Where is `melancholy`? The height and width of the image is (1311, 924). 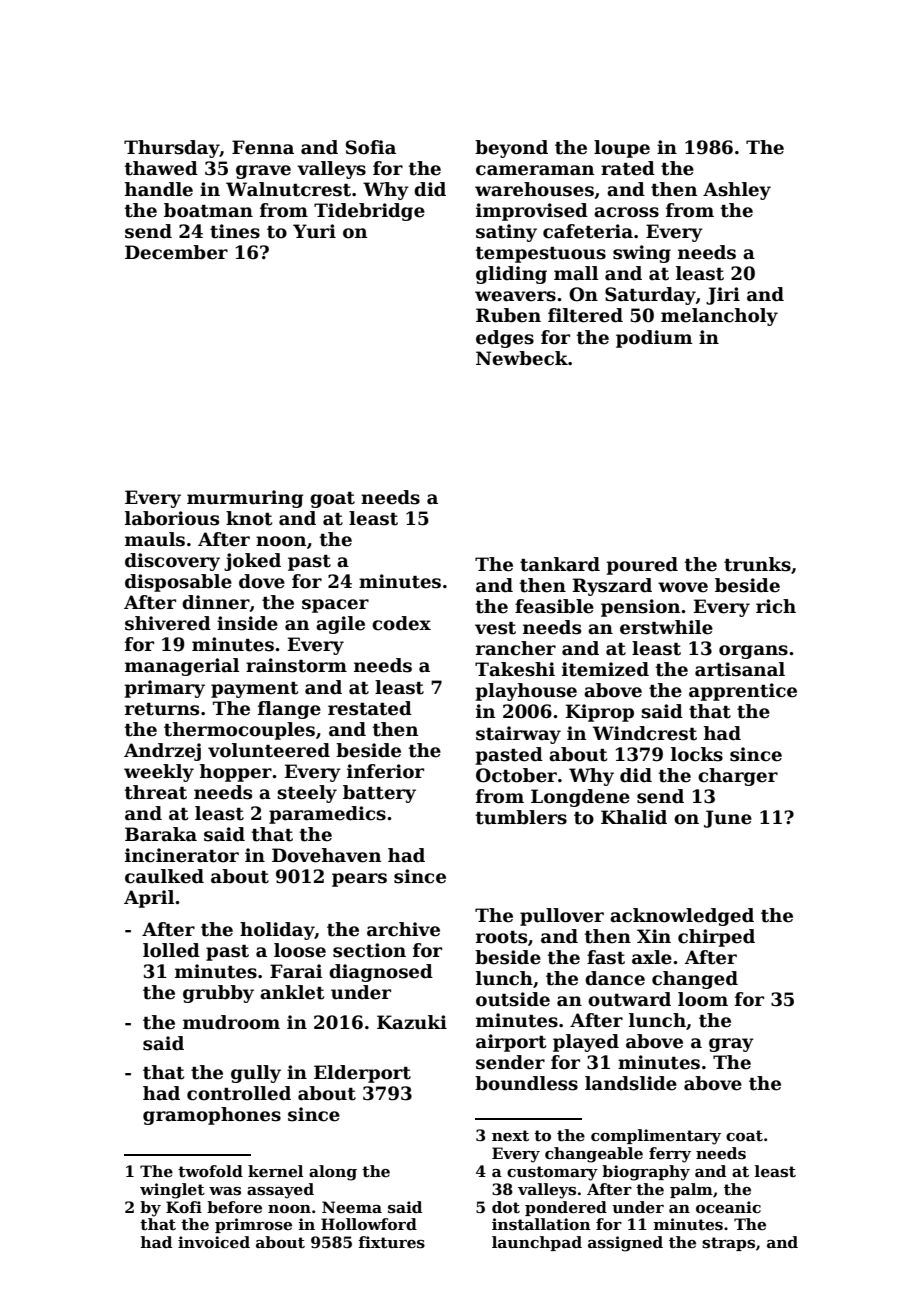 melancholy is located at coordinates (719, 317).
